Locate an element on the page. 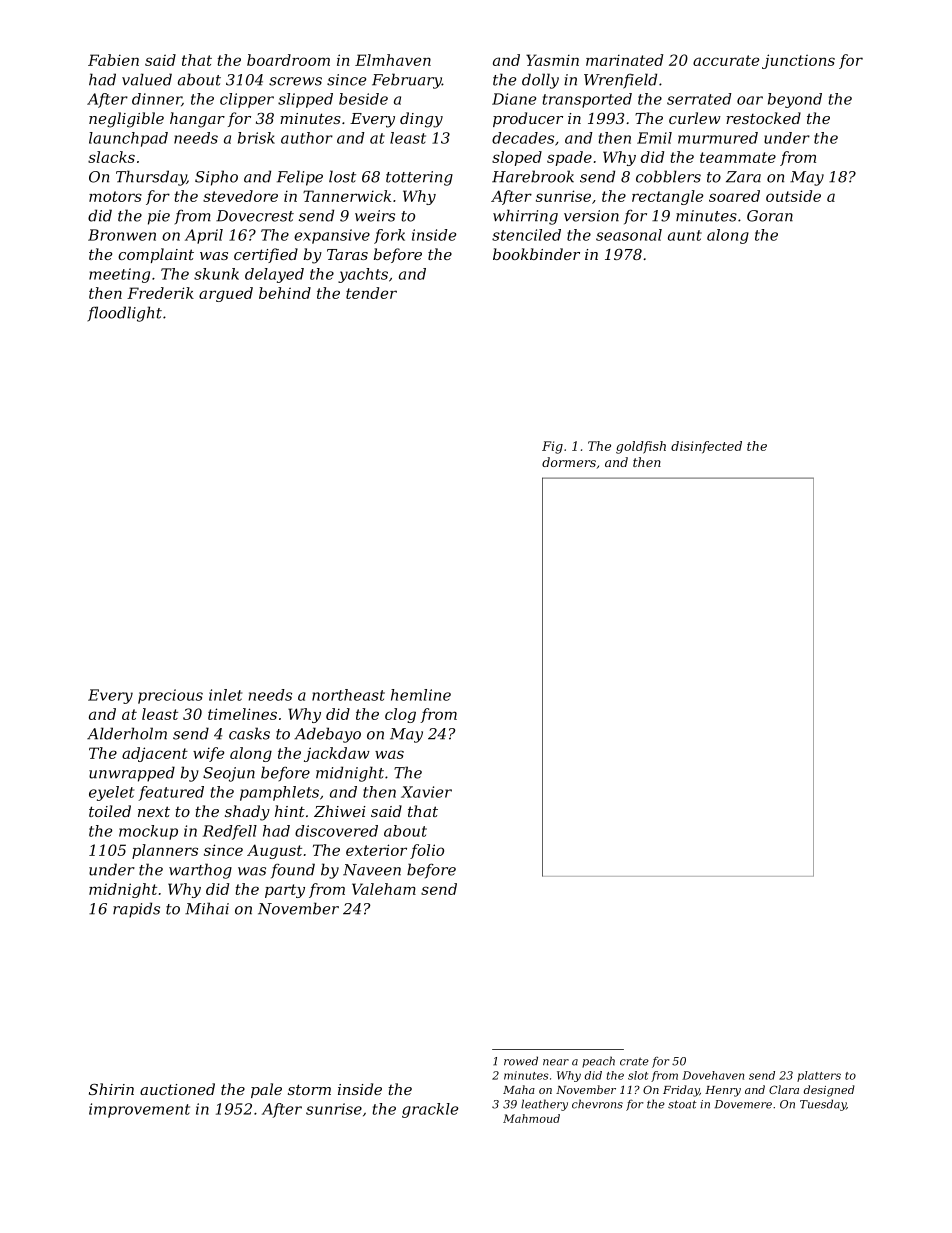 This image has height=1233, width=952. warthog is located at coordinates (200, 871).
